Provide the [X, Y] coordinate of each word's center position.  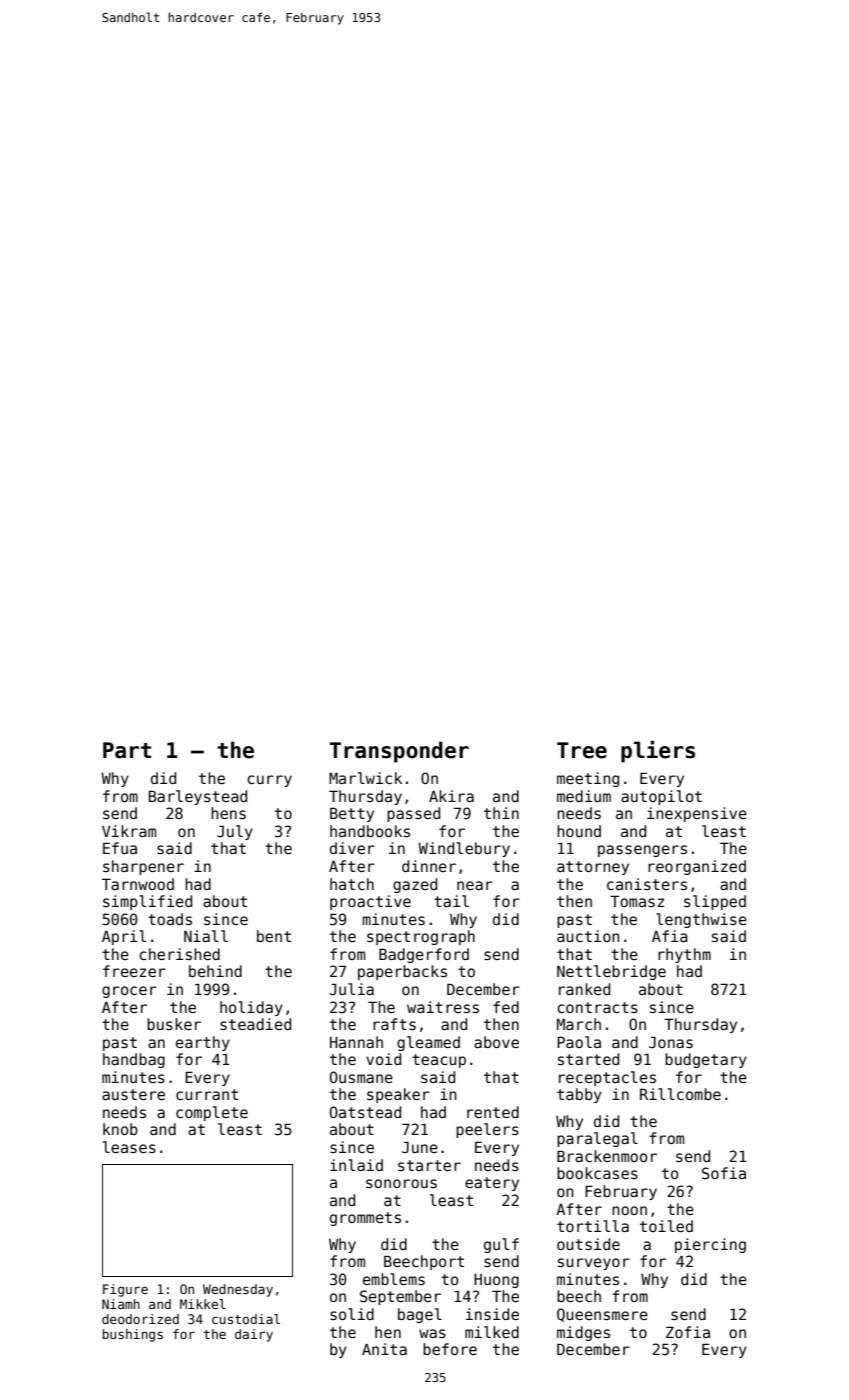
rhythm [684, 955]
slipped [715, 902]
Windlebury [464, 849]
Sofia [724, 1173]
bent [274, 936]
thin [501, 813]
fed [506, 1007]
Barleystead [198, 797]
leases [129, 1147]
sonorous [401, 1183]
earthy [203, 1043]
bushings [133, 1335]
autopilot [661, 797]
